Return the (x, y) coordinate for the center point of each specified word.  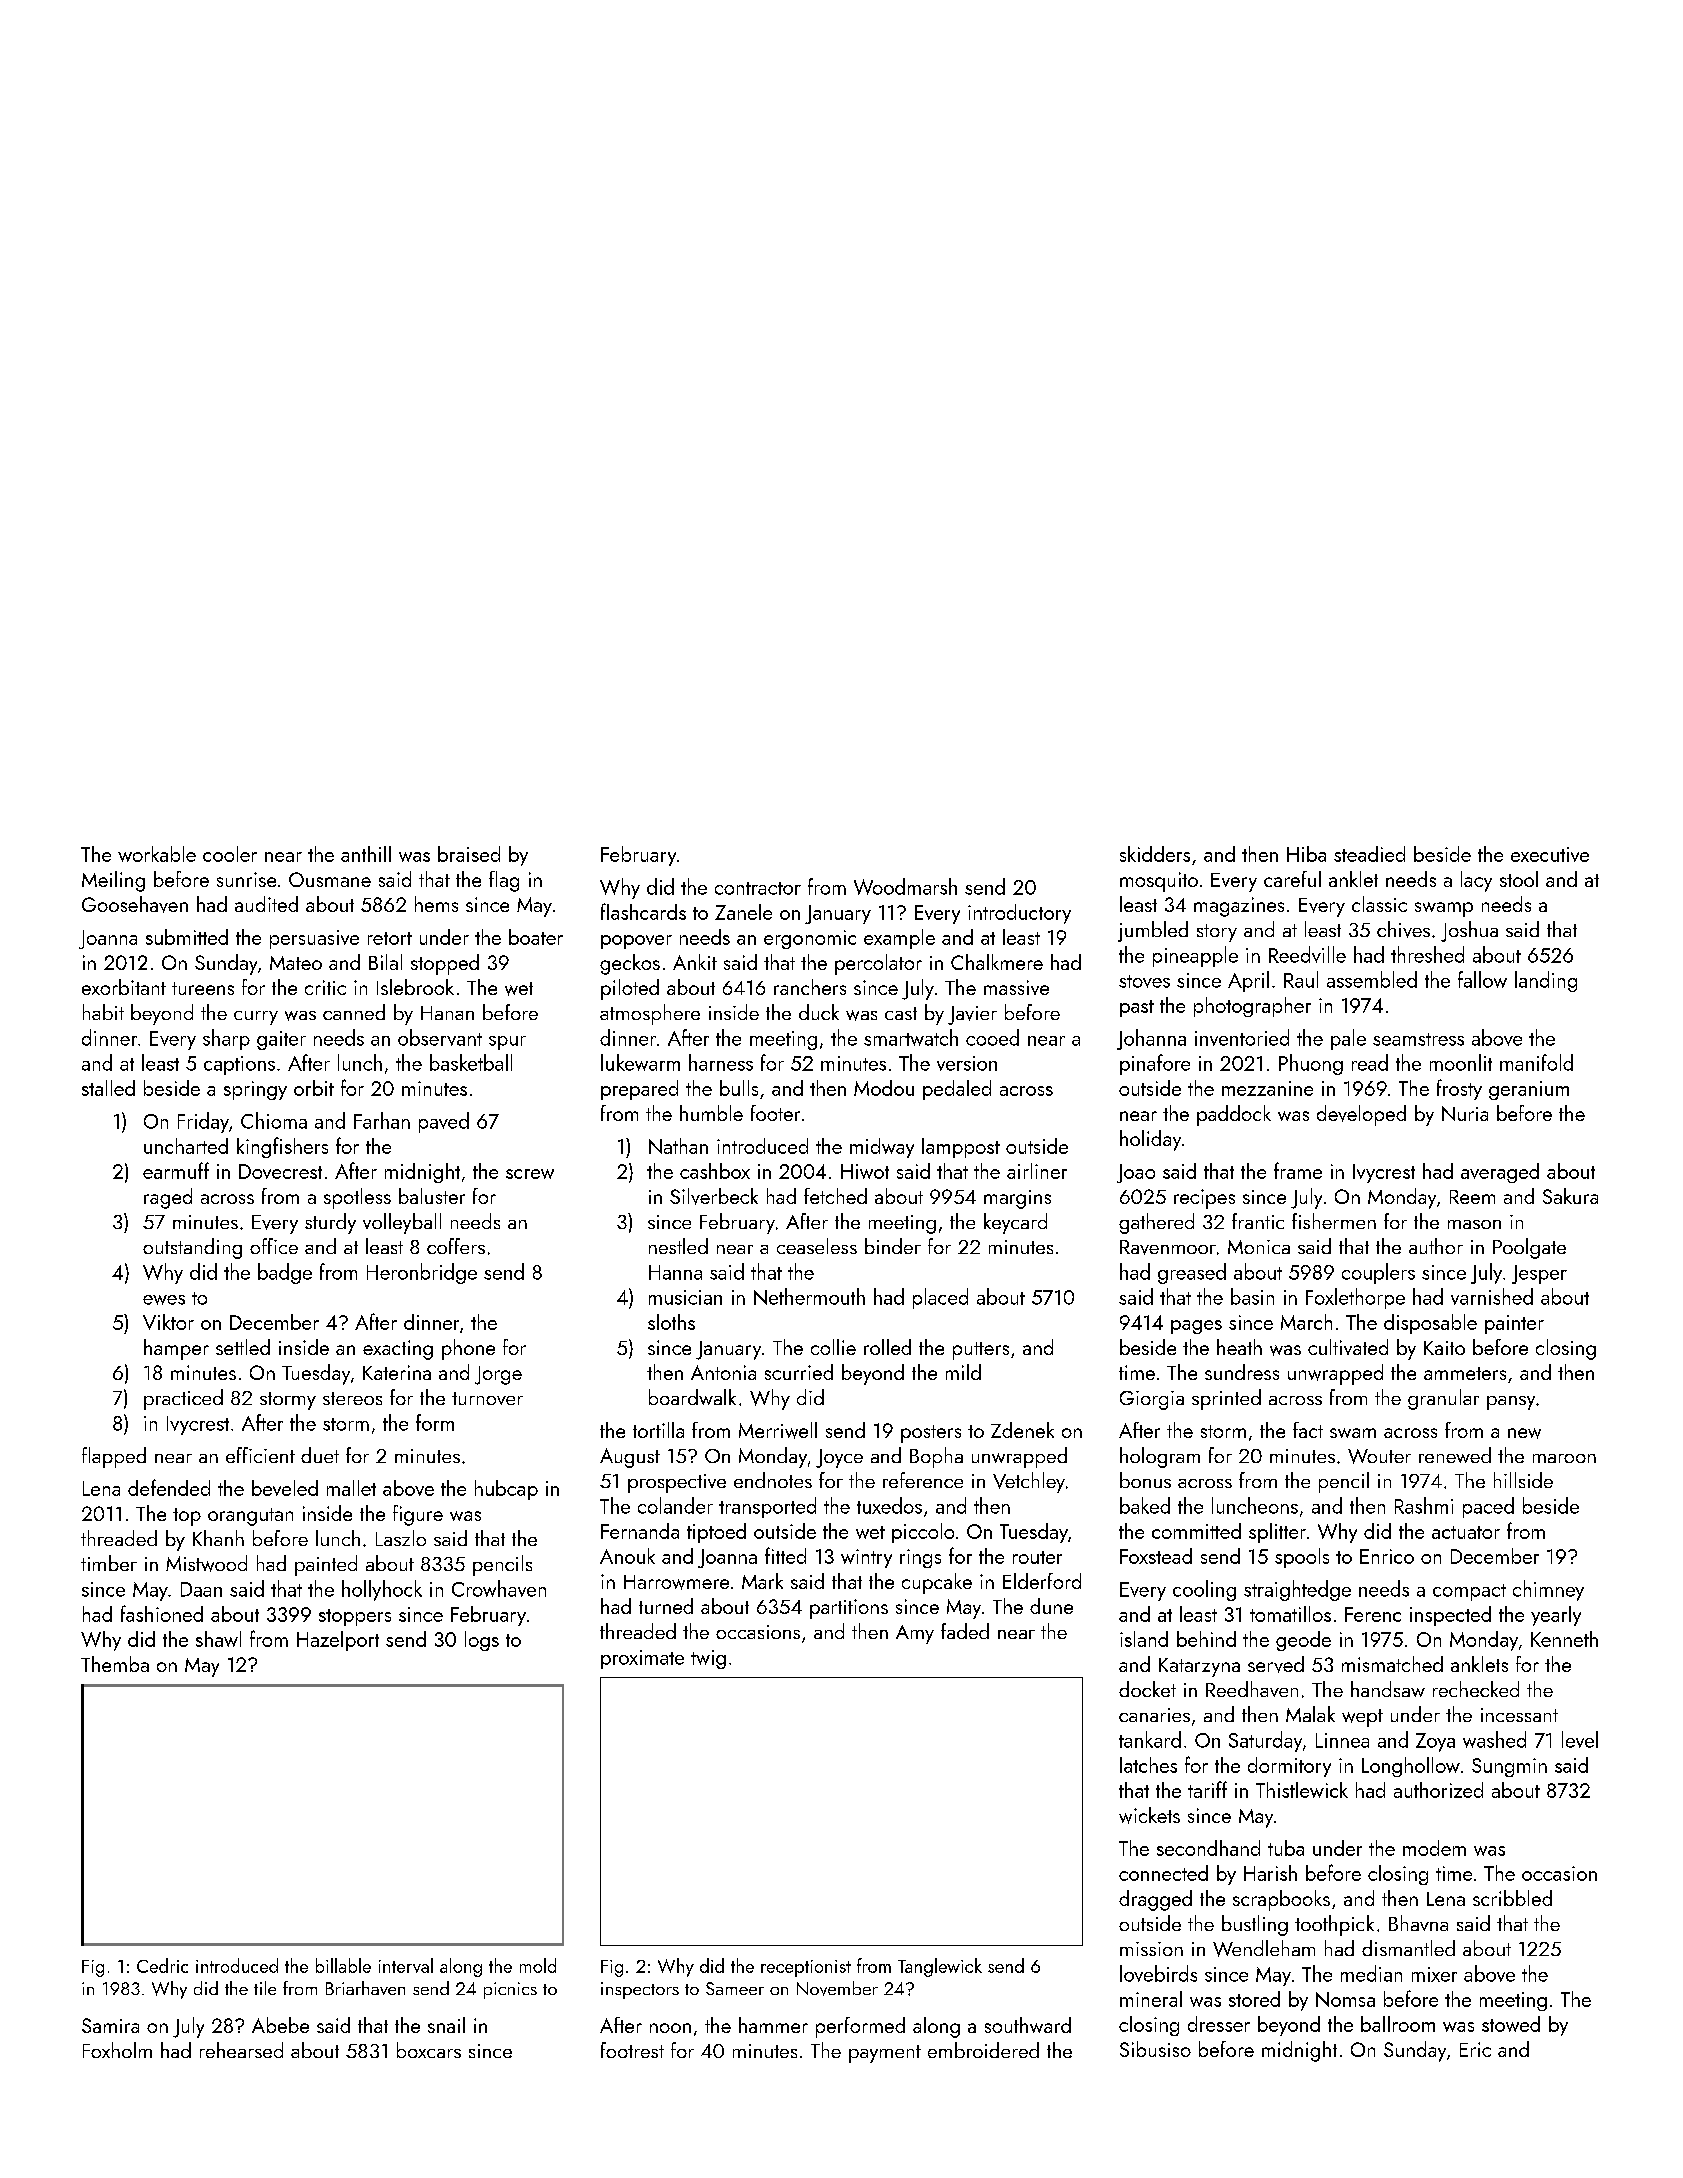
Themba (115, 1664)
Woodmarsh (905, 886)
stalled (108, 1088)
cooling (1204, 1590)
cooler (230, 854)
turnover (487, 1398)
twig (708, 1659)
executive (1550, 854)
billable (343, 1965)
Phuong (1311, 1064)
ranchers (810, 987)
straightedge (1297, 1590)
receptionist (806, 1968)
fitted (785, 1555)
